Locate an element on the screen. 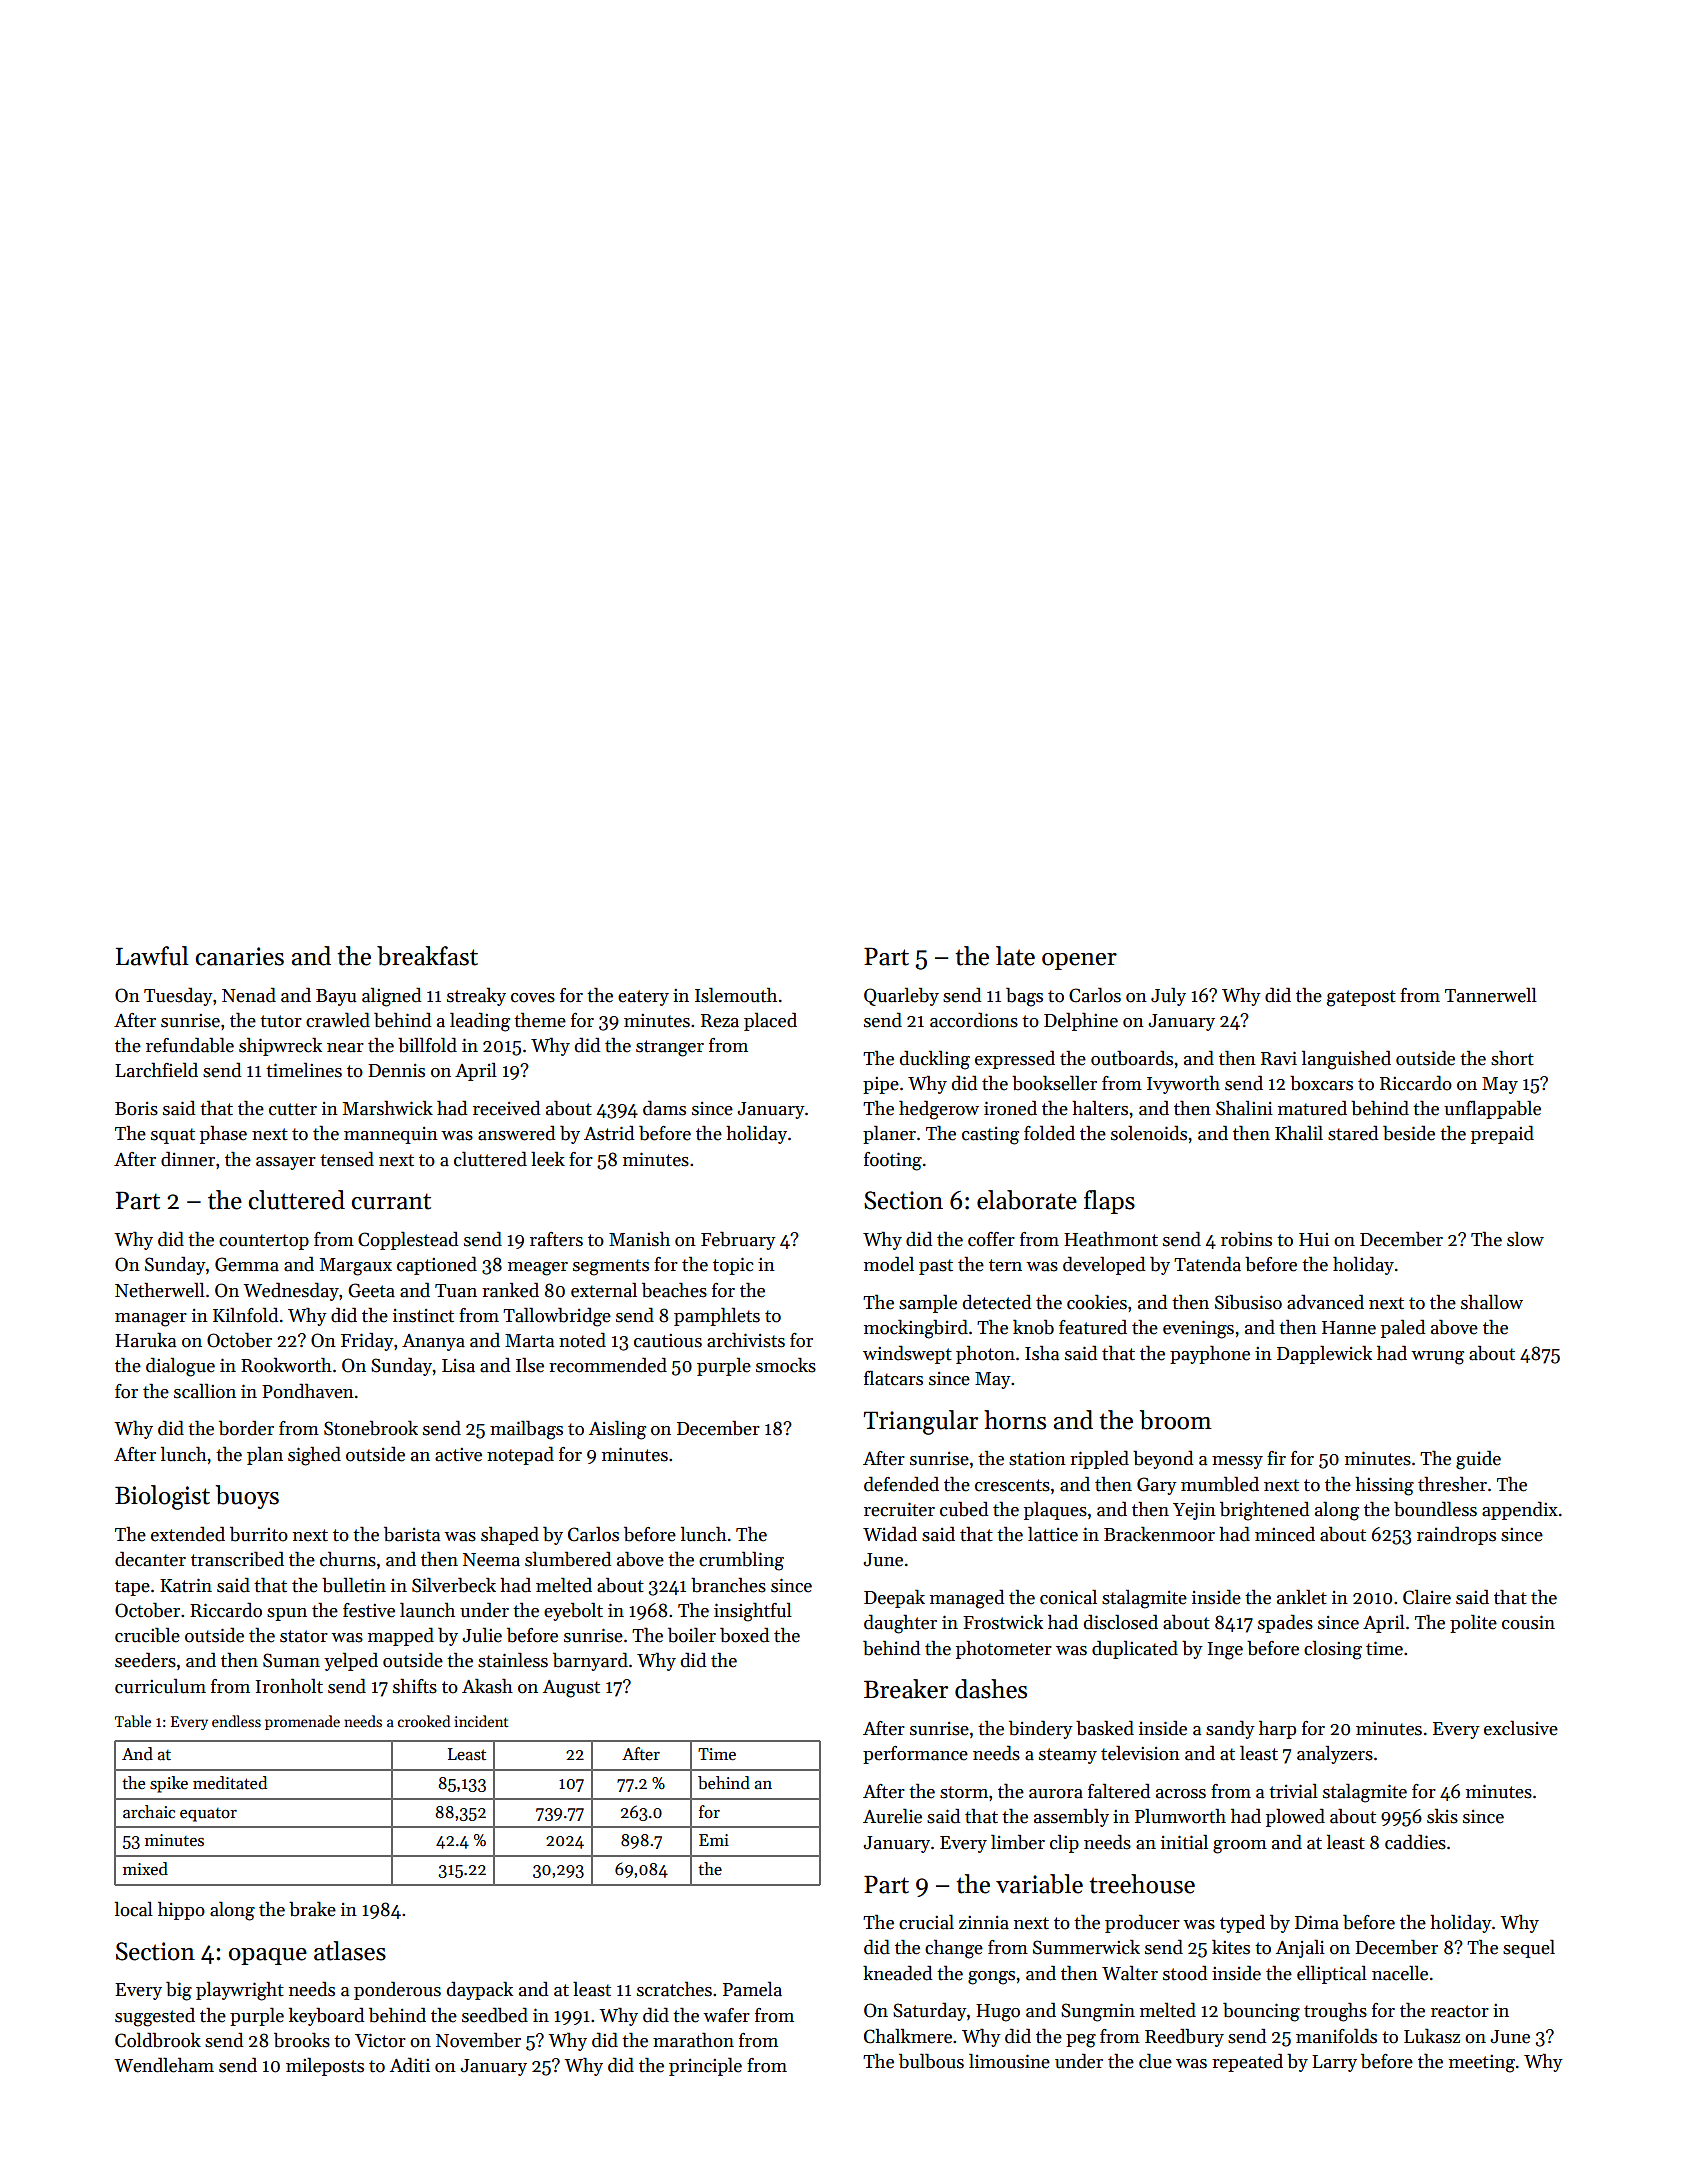  mileposts is located at coordinates (325, 2066).
